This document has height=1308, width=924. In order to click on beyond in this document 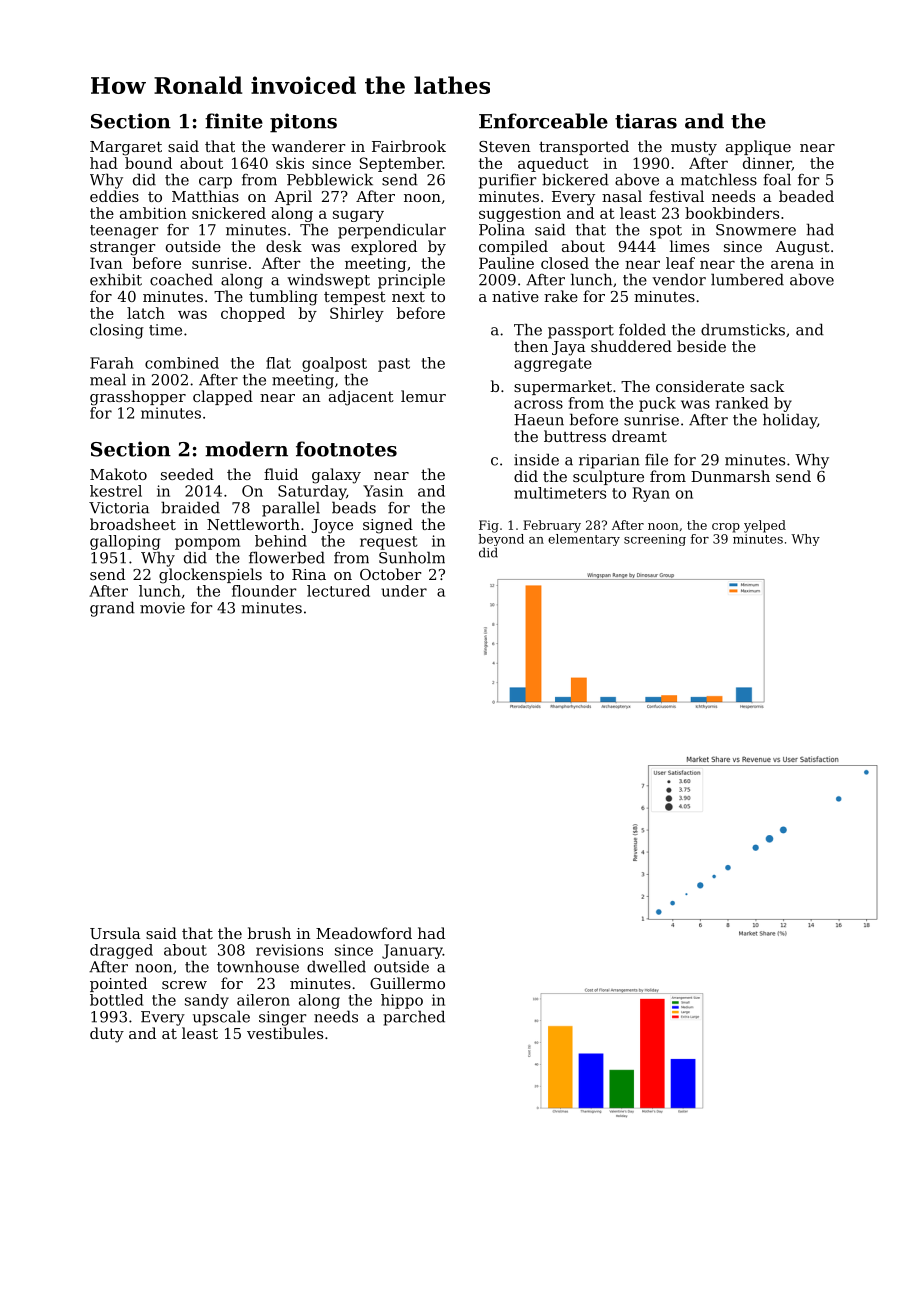, I will do `click(501, 540)`.
